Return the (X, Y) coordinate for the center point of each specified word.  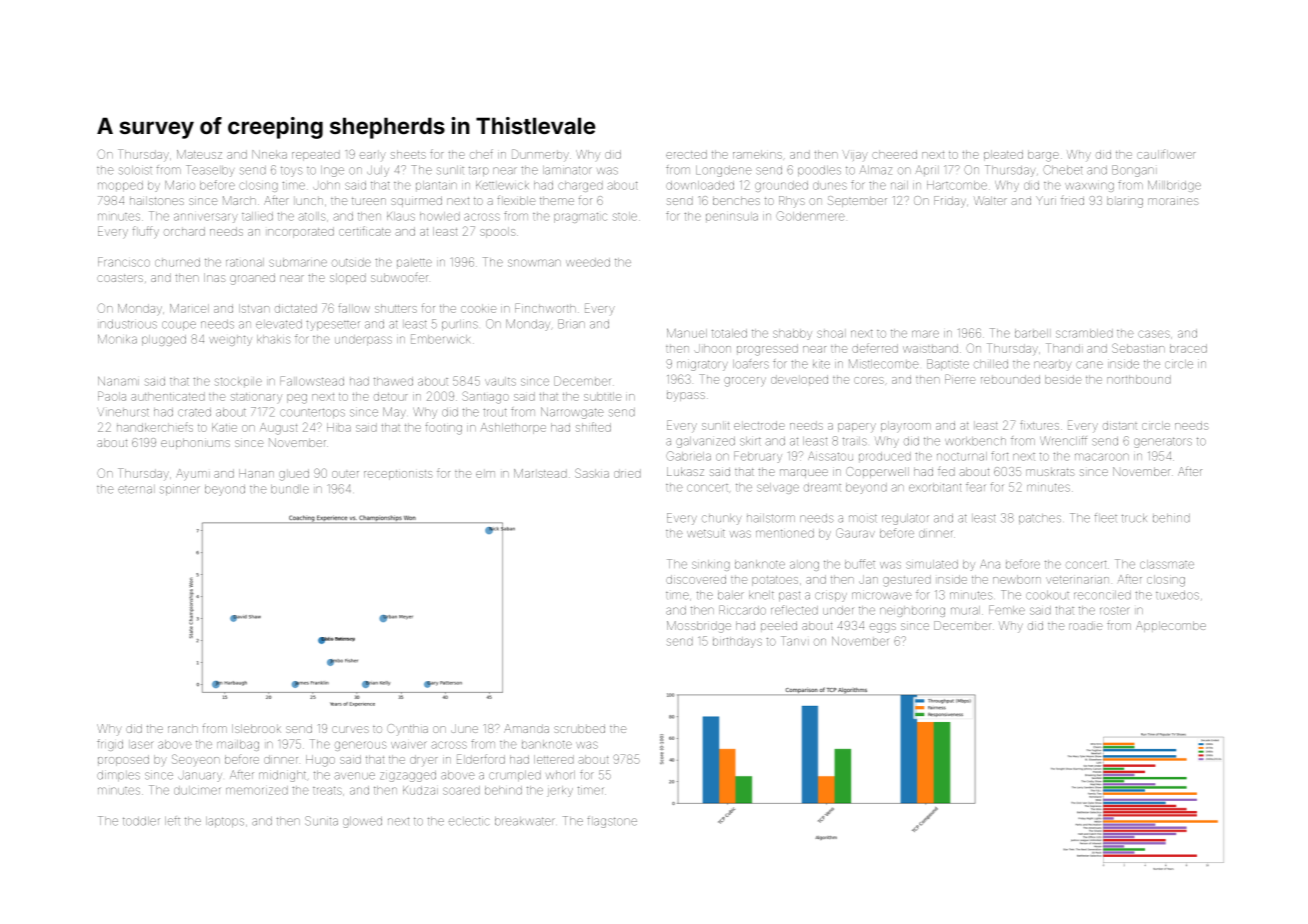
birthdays (737, 642)
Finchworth (545, 308)
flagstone (612, 822)
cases (1154, 334)
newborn (1017, 579)
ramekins (757, 154)
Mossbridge (699, 627)
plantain (436, 185)
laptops (225, 822)
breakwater (525, 821)
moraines (1173, 201)
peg (297, 399)
